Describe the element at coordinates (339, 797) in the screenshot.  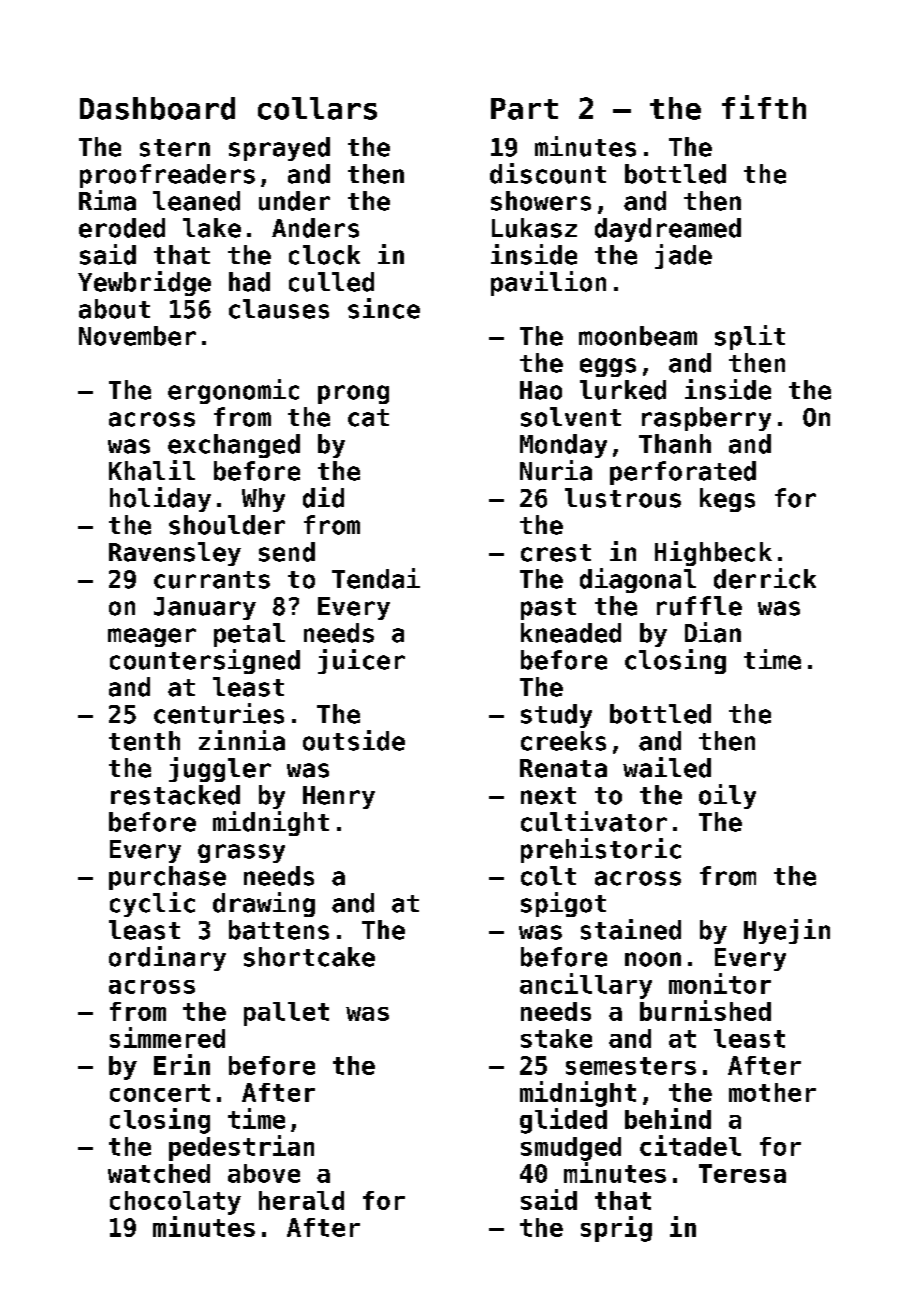
I see `Henry` at that location.
